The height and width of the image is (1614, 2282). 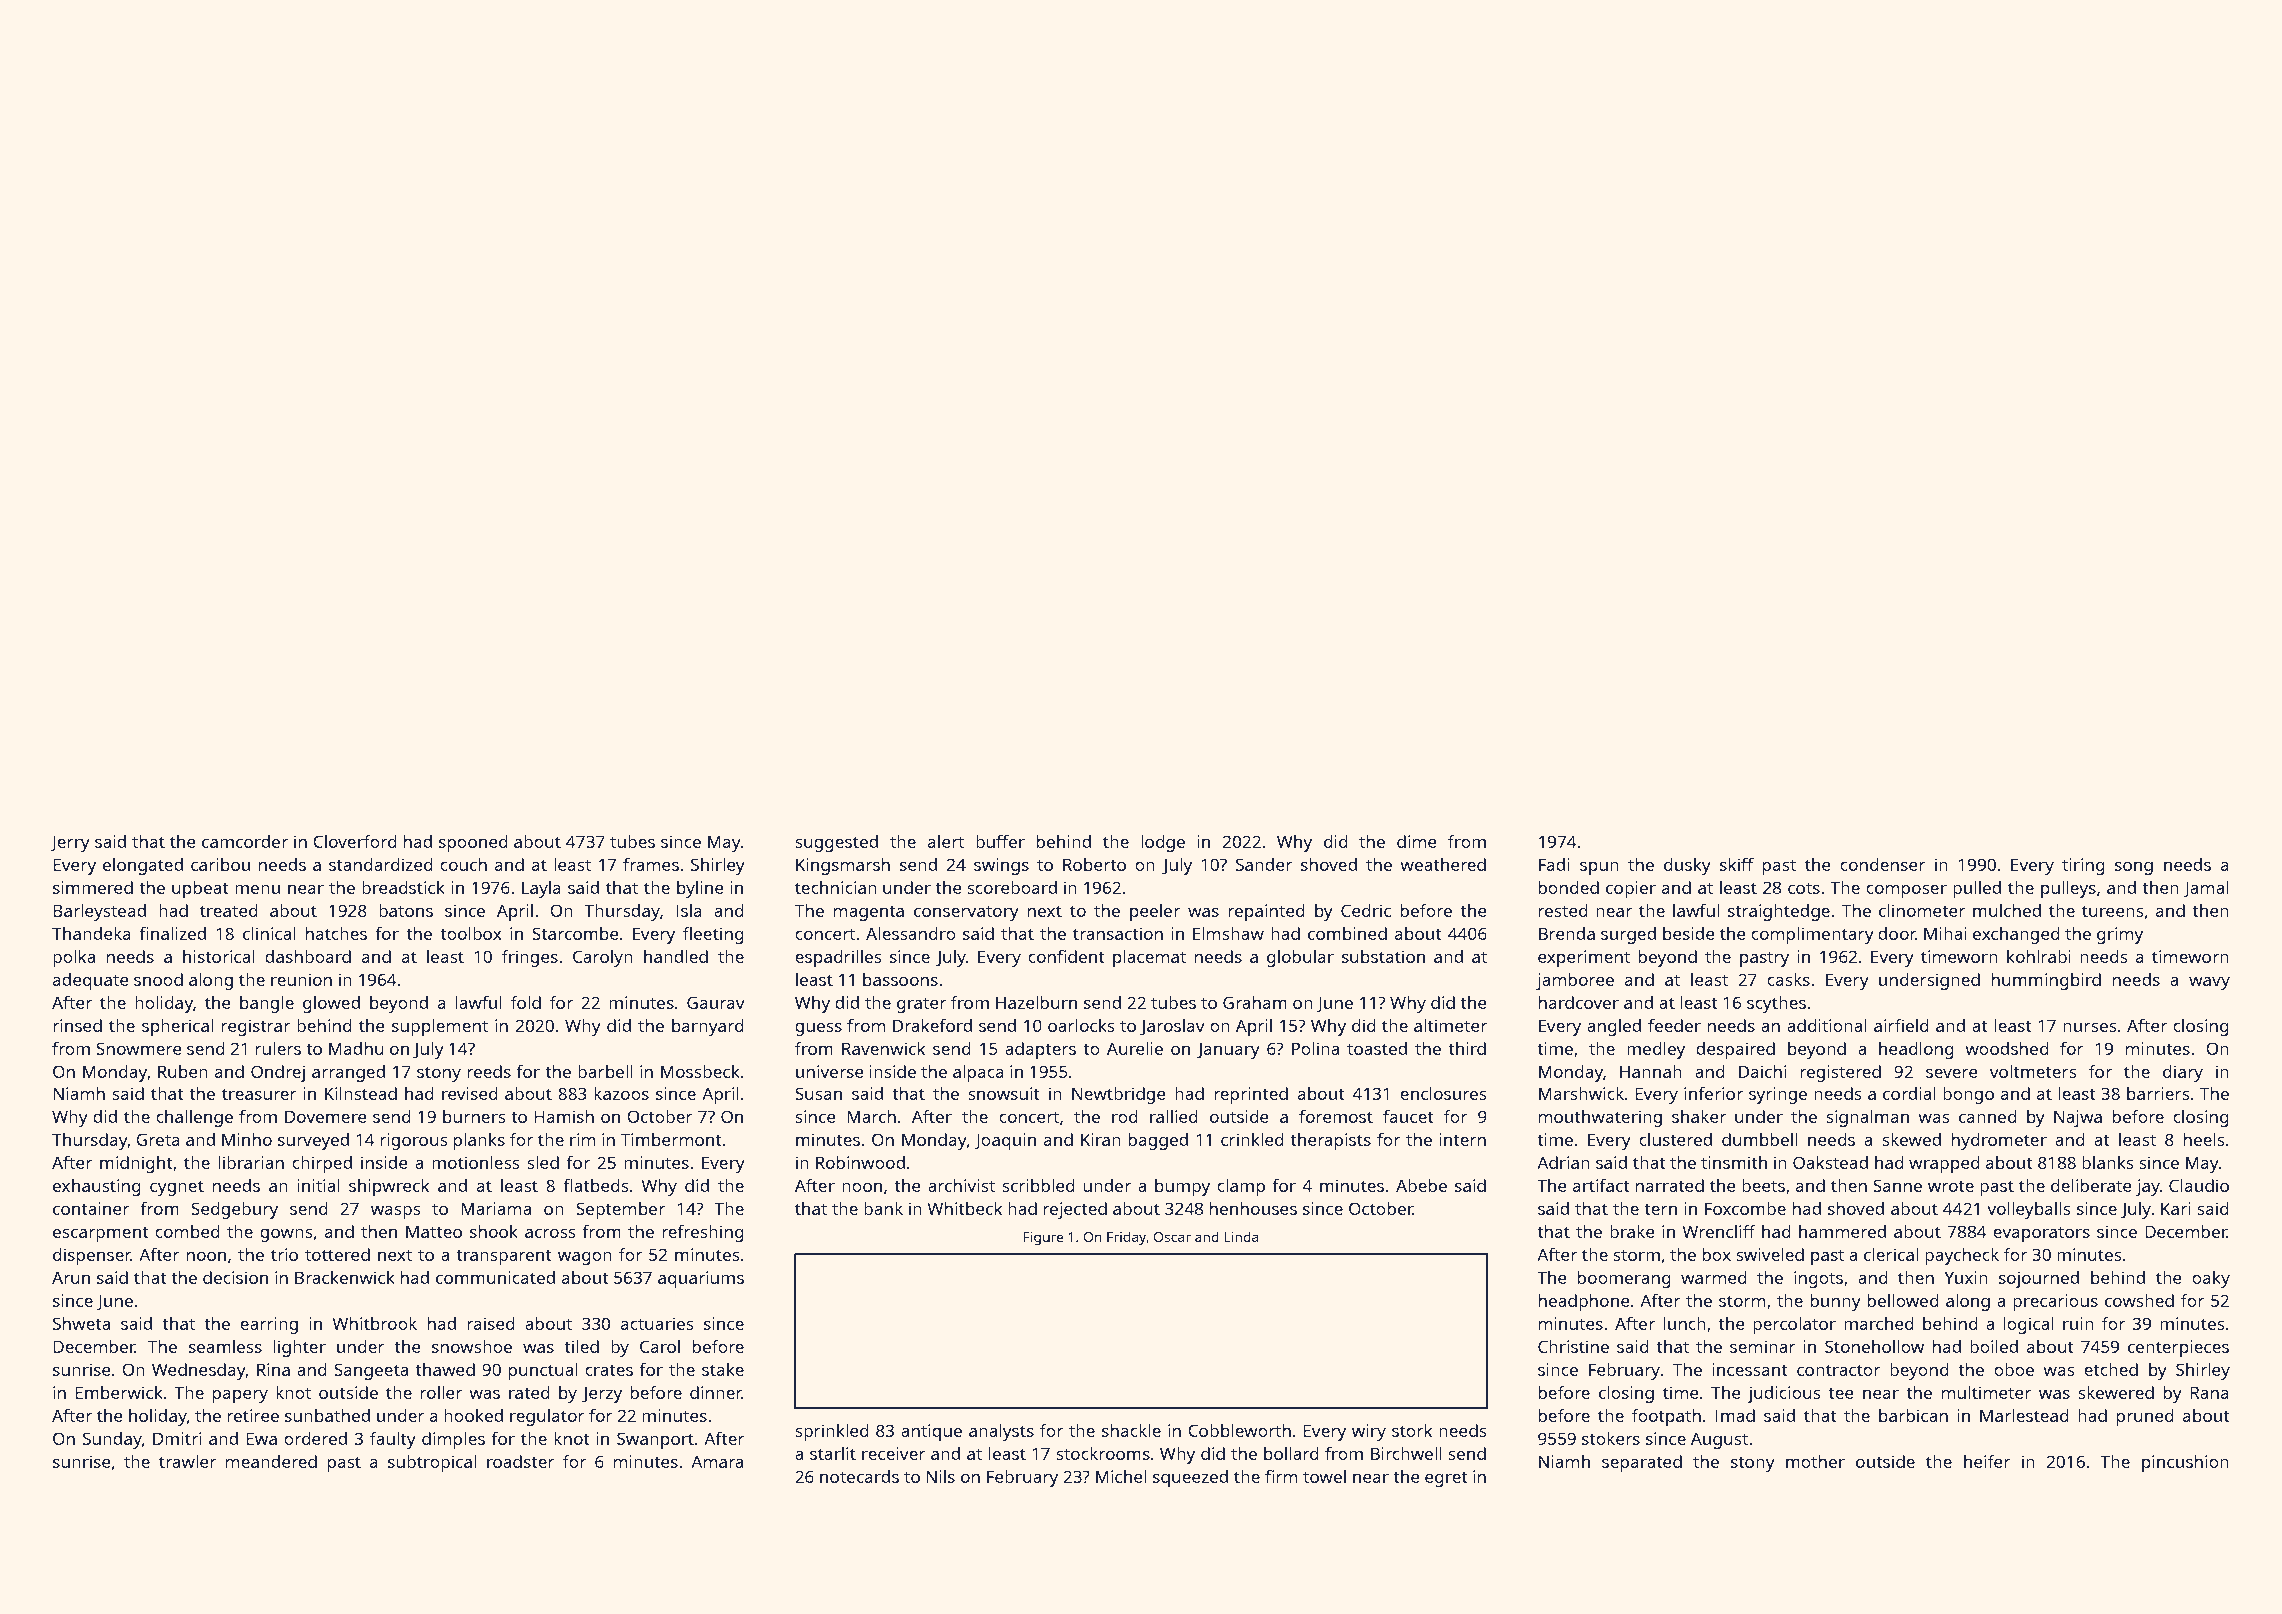 I want to click on technician, so click(x=836, y=887).
